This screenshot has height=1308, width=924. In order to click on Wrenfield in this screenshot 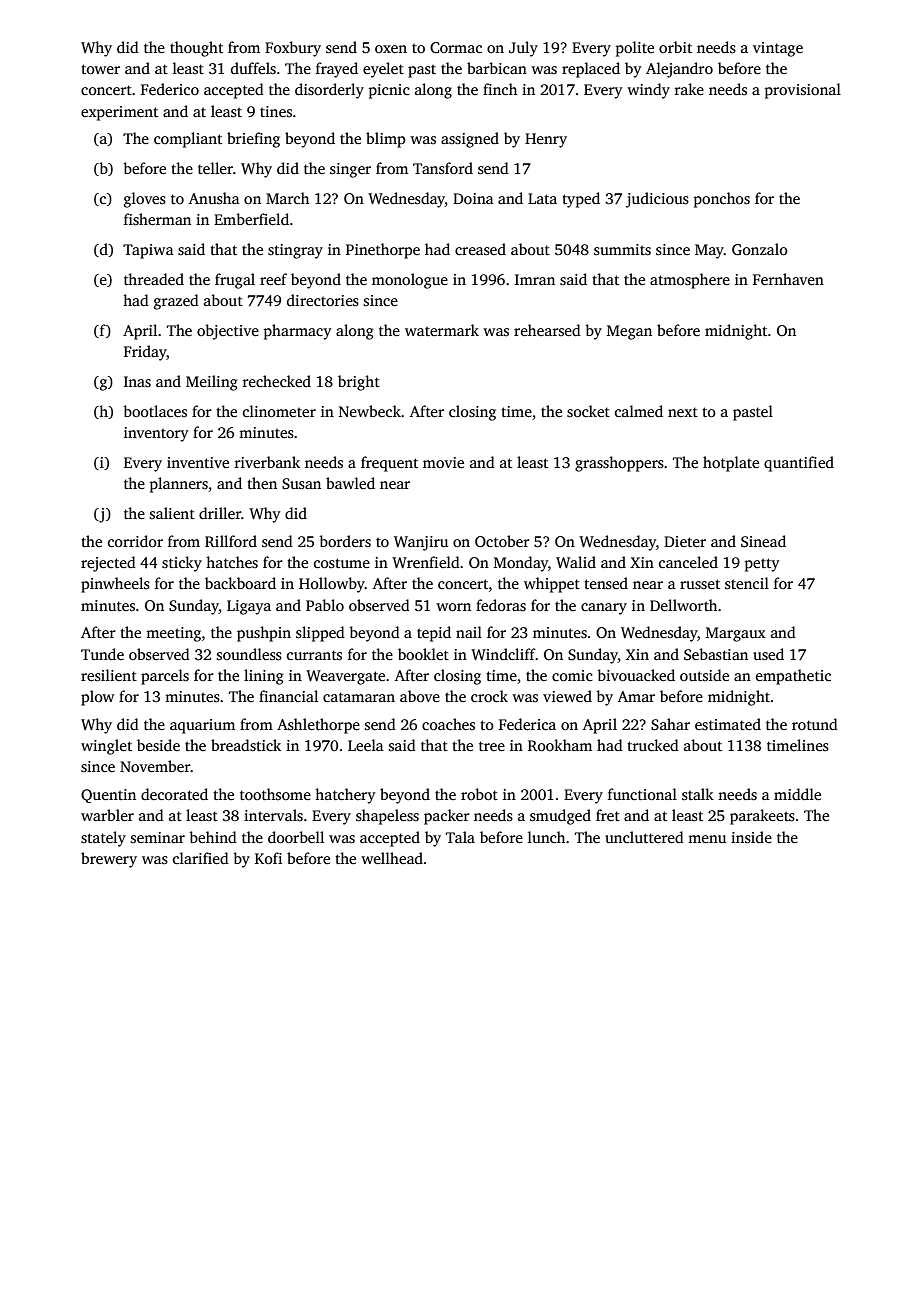, I will do `click(426, 562)`.
